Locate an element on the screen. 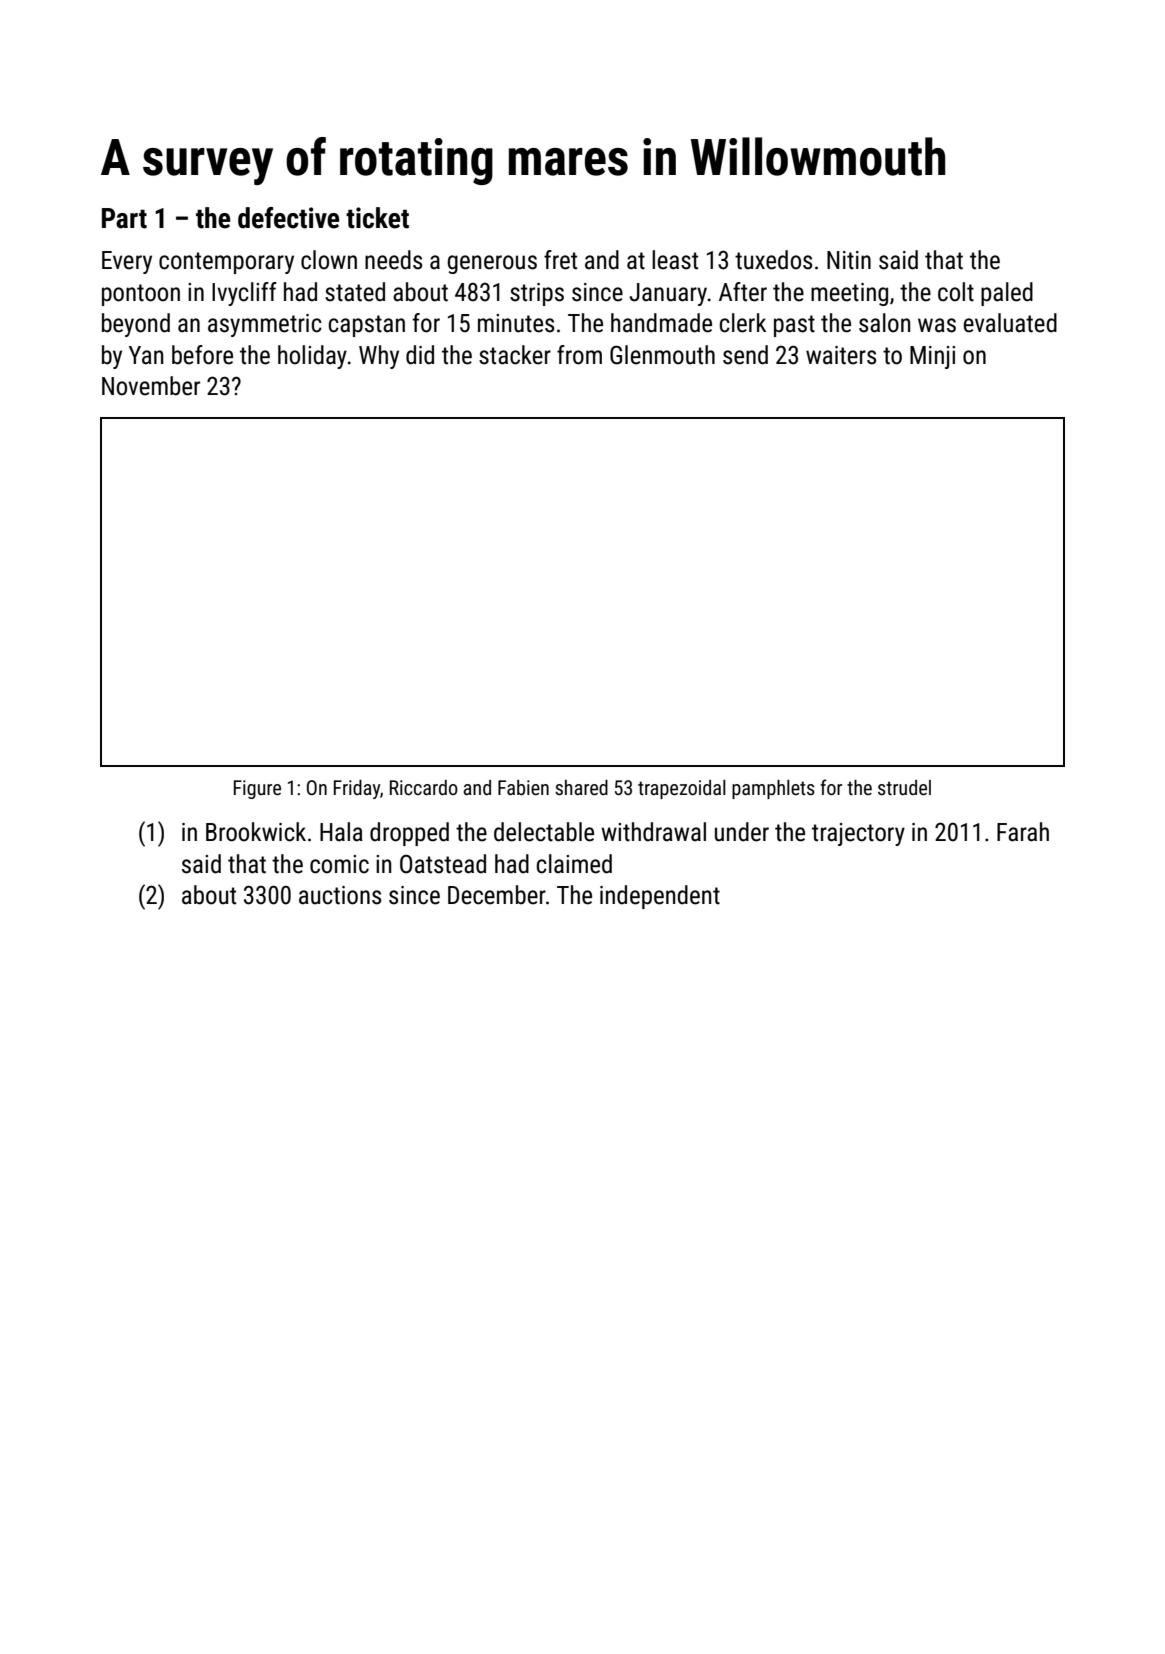 This screenshot has height=1654, width=1165. Nitin is located at coordinates (849, 260).
